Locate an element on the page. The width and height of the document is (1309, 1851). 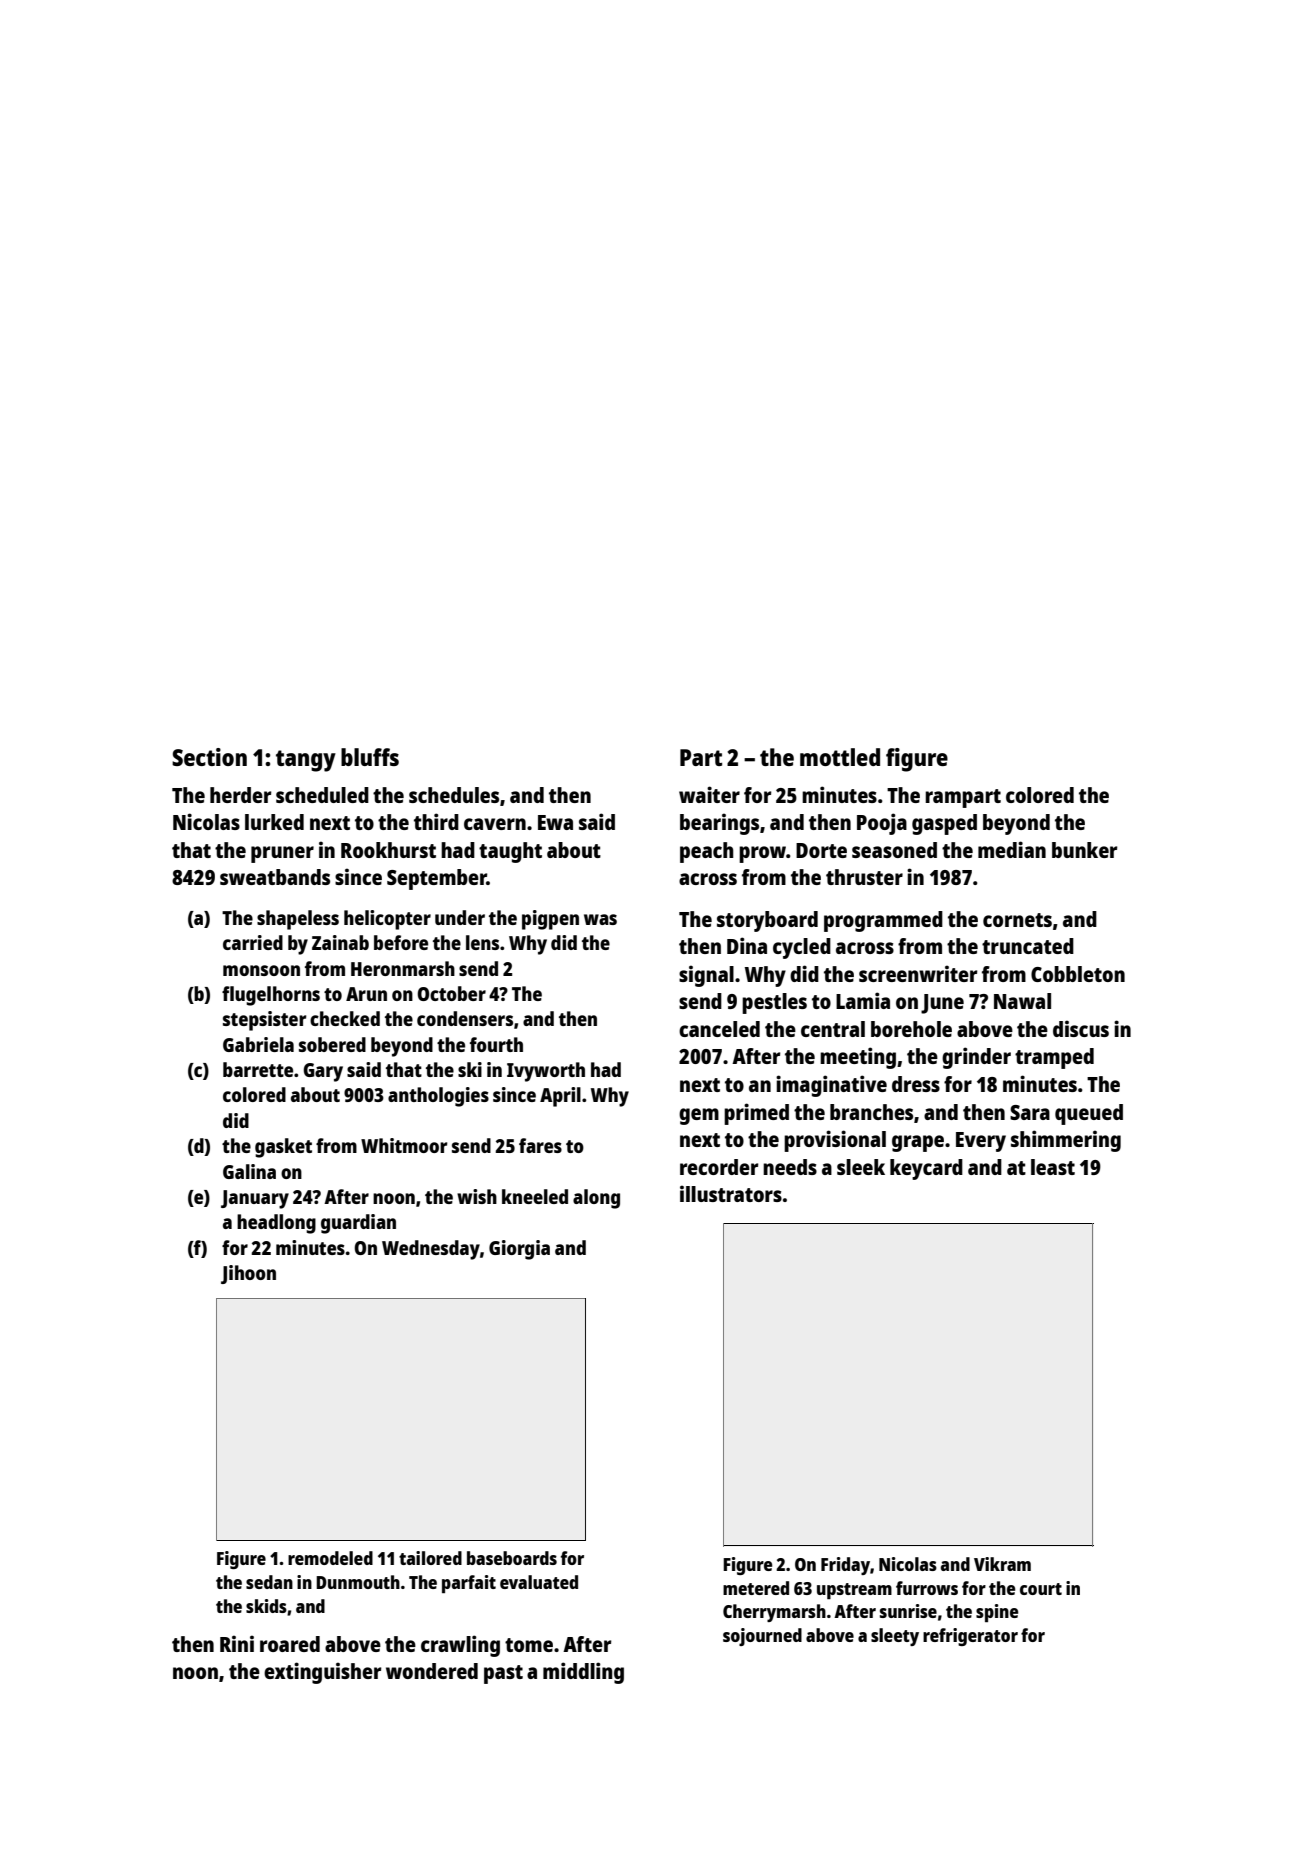
keycard is located at coordinates (926, 1169).
